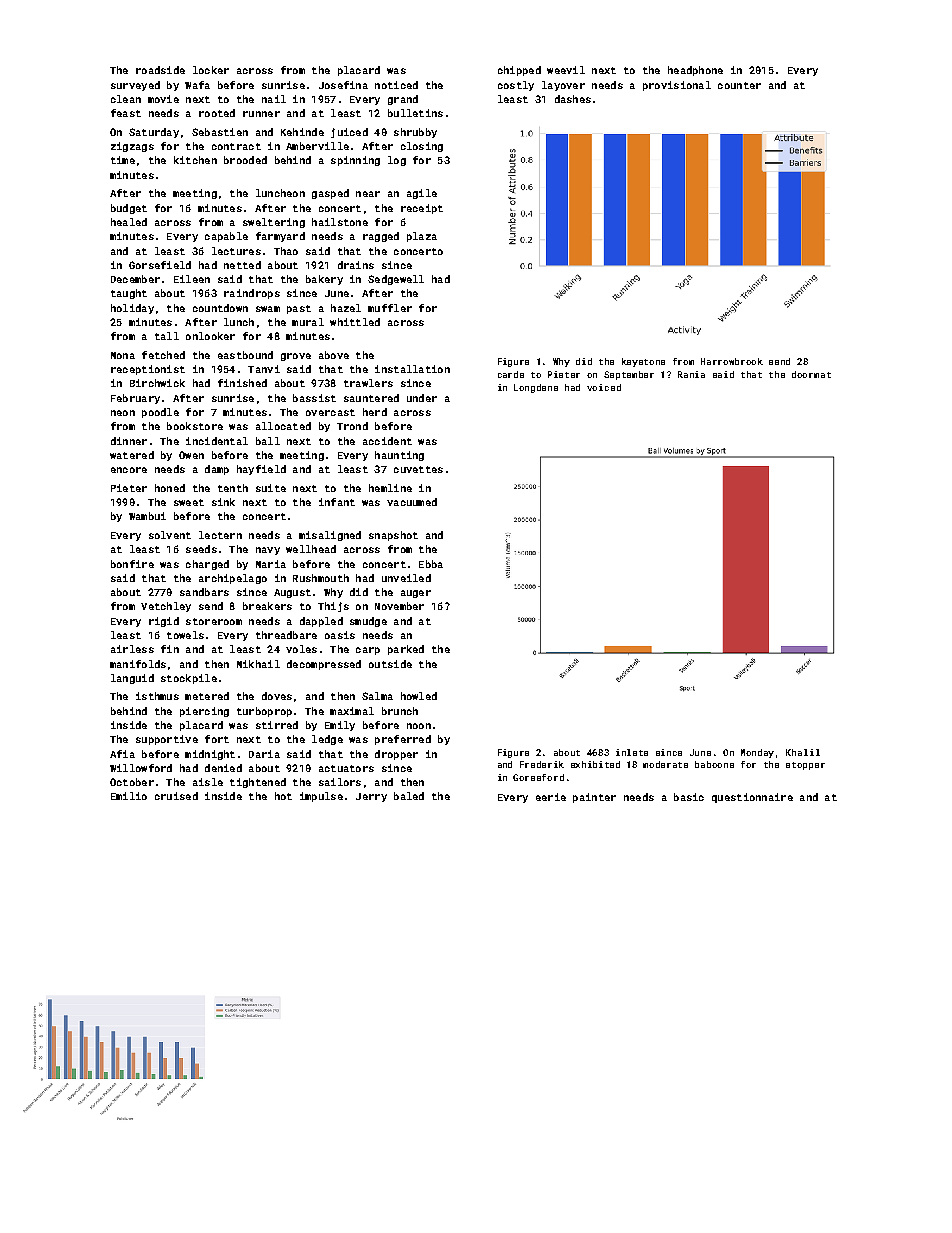 The width and height of the document is (952, 1233). Describe the element at coordinates (264, 754) in the document. I see `Daria` at that location.
